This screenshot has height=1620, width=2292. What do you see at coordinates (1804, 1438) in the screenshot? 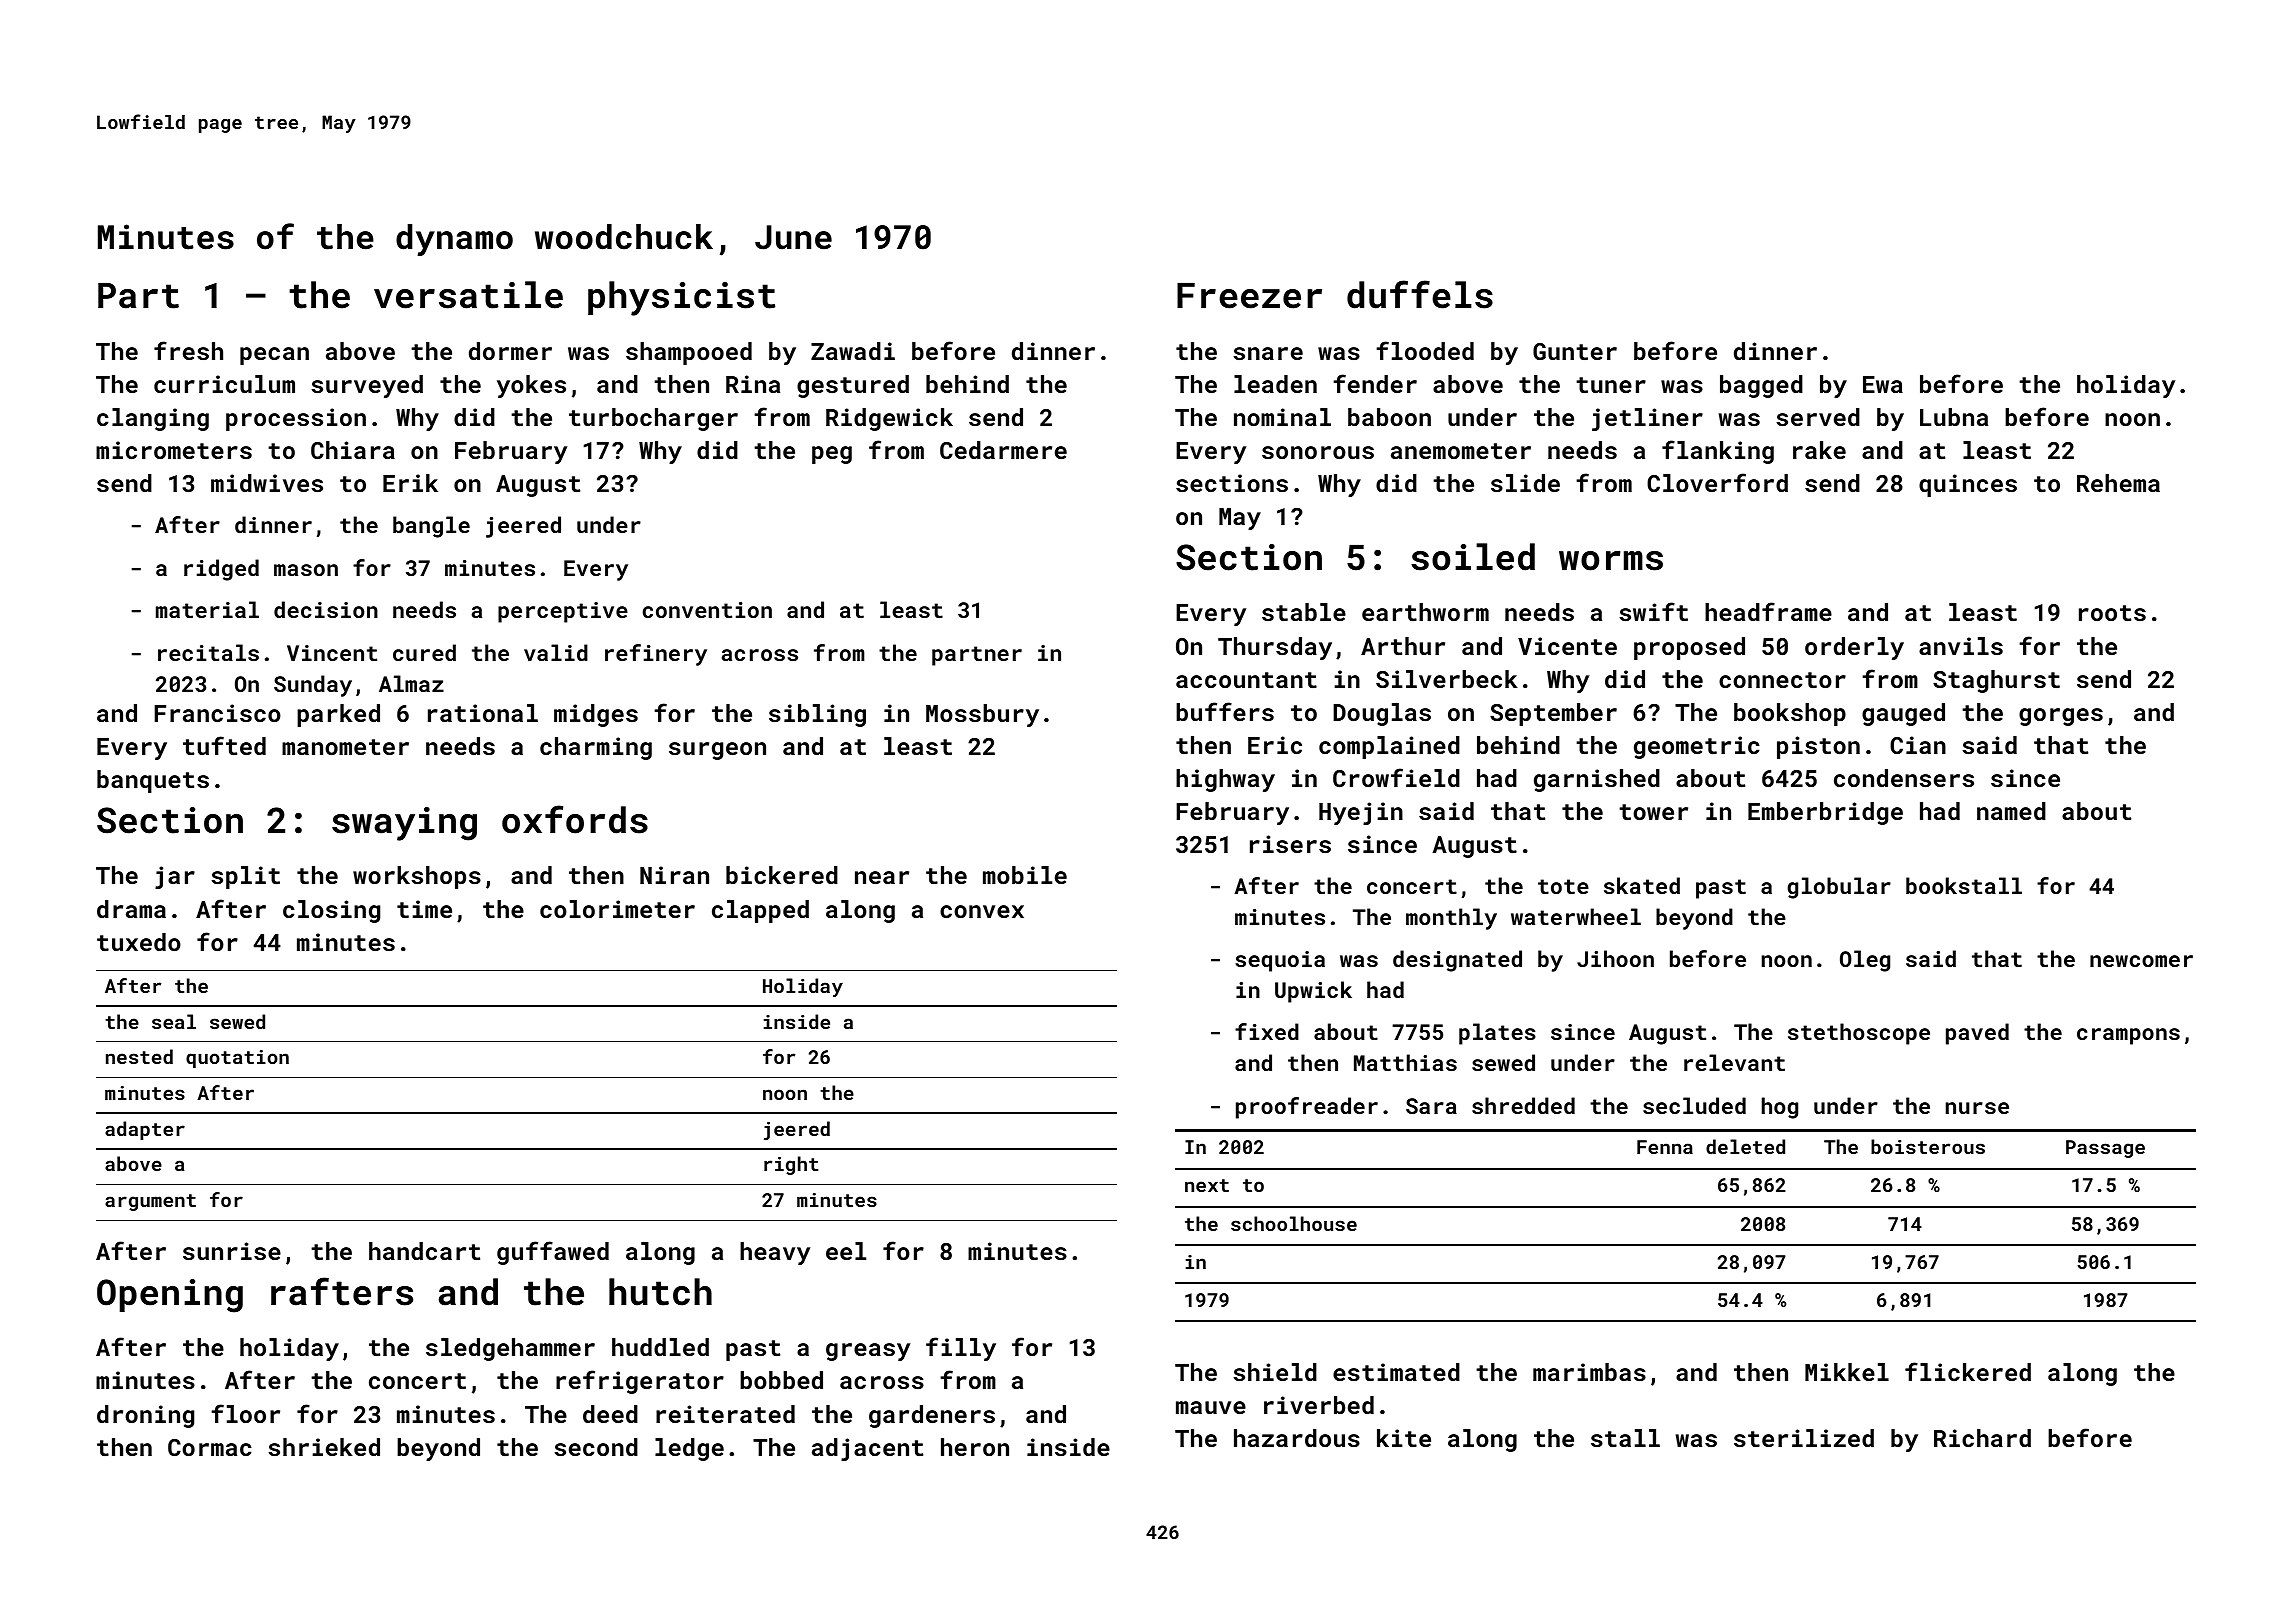
I see `sterilized` at bounding box center [1804, 1438].
